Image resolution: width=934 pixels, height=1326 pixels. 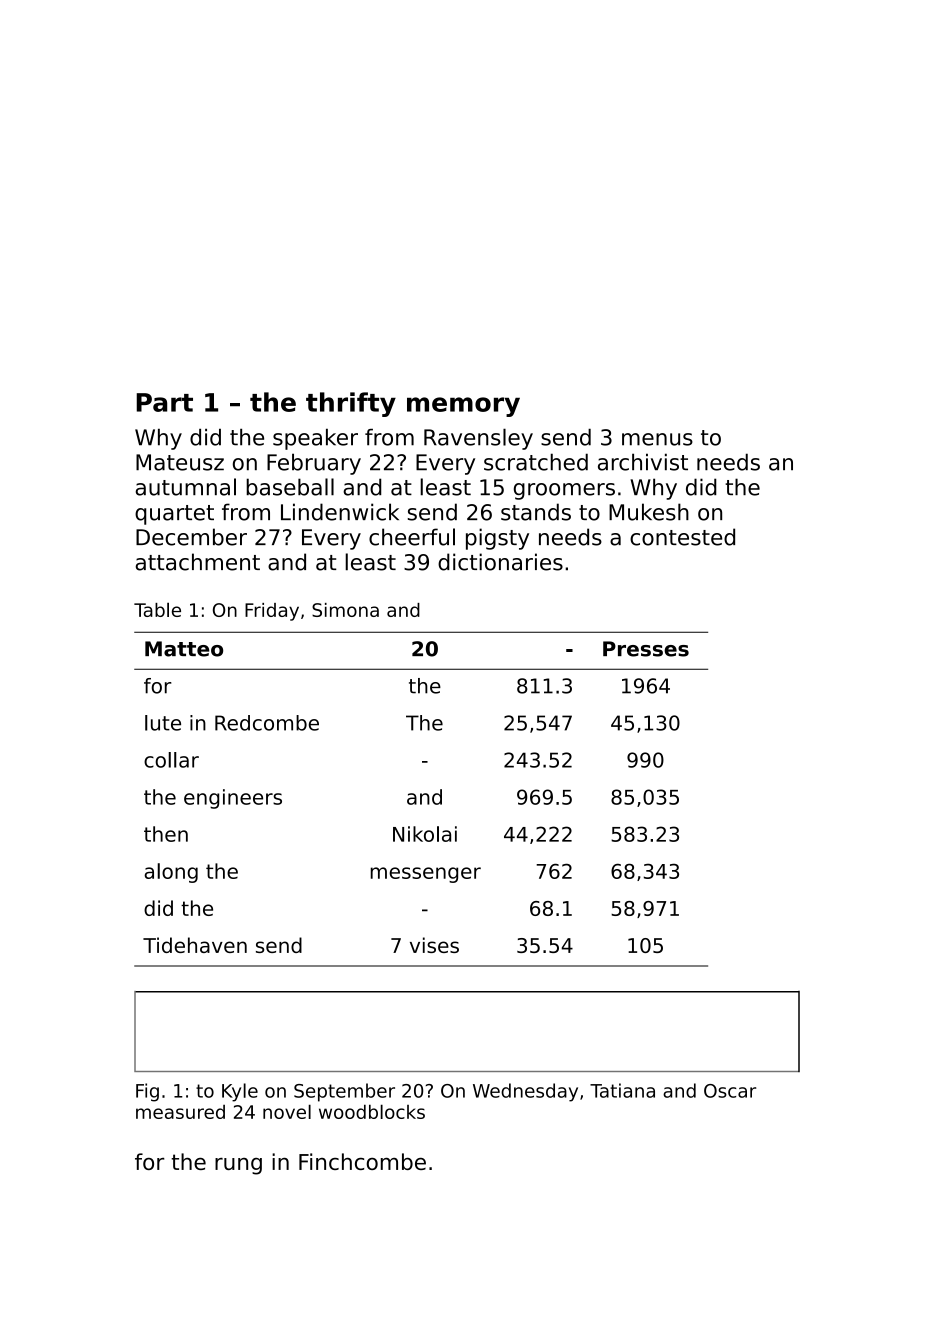 What do you see at coordinates (345, 610) in the screenshot?
I see `Simona` at bounding box center [345, 610].
